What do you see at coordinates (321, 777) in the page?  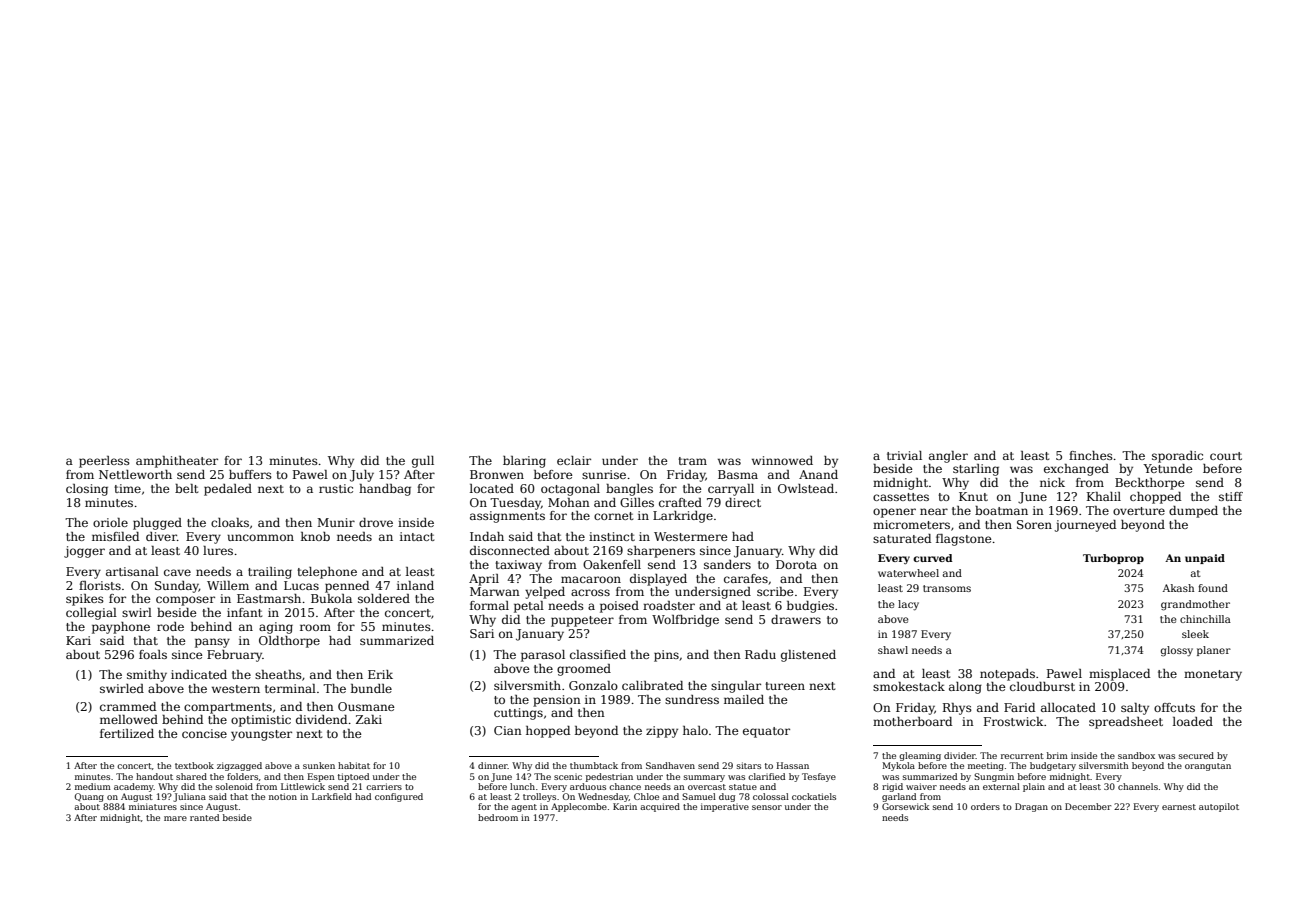 I see `Espen` at bounding box center [321, 777].
